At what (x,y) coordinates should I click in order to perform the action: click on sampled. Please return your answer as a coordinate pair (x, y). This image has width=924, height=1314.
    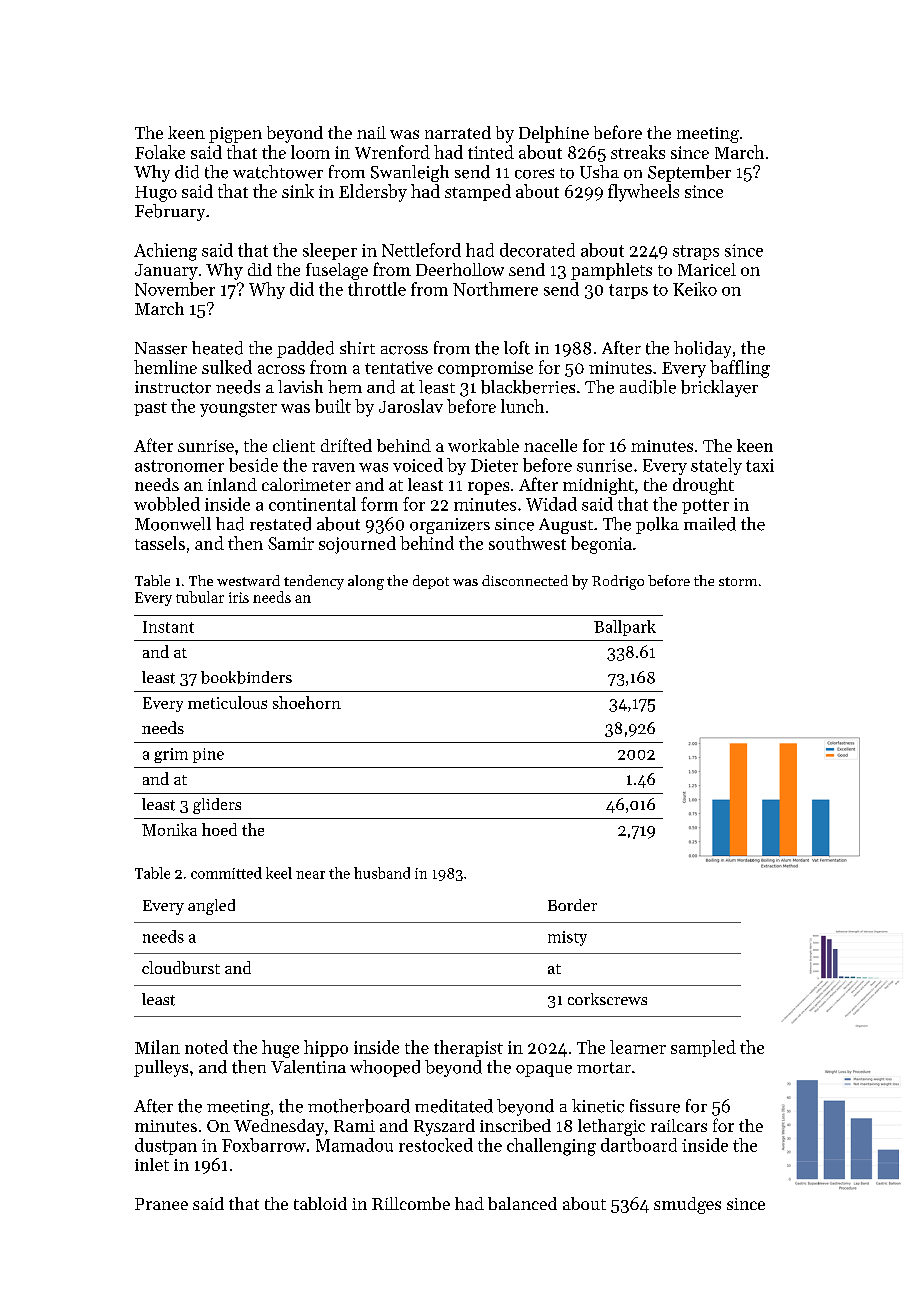
    Looking at the image, I should click on (703, 1048).
